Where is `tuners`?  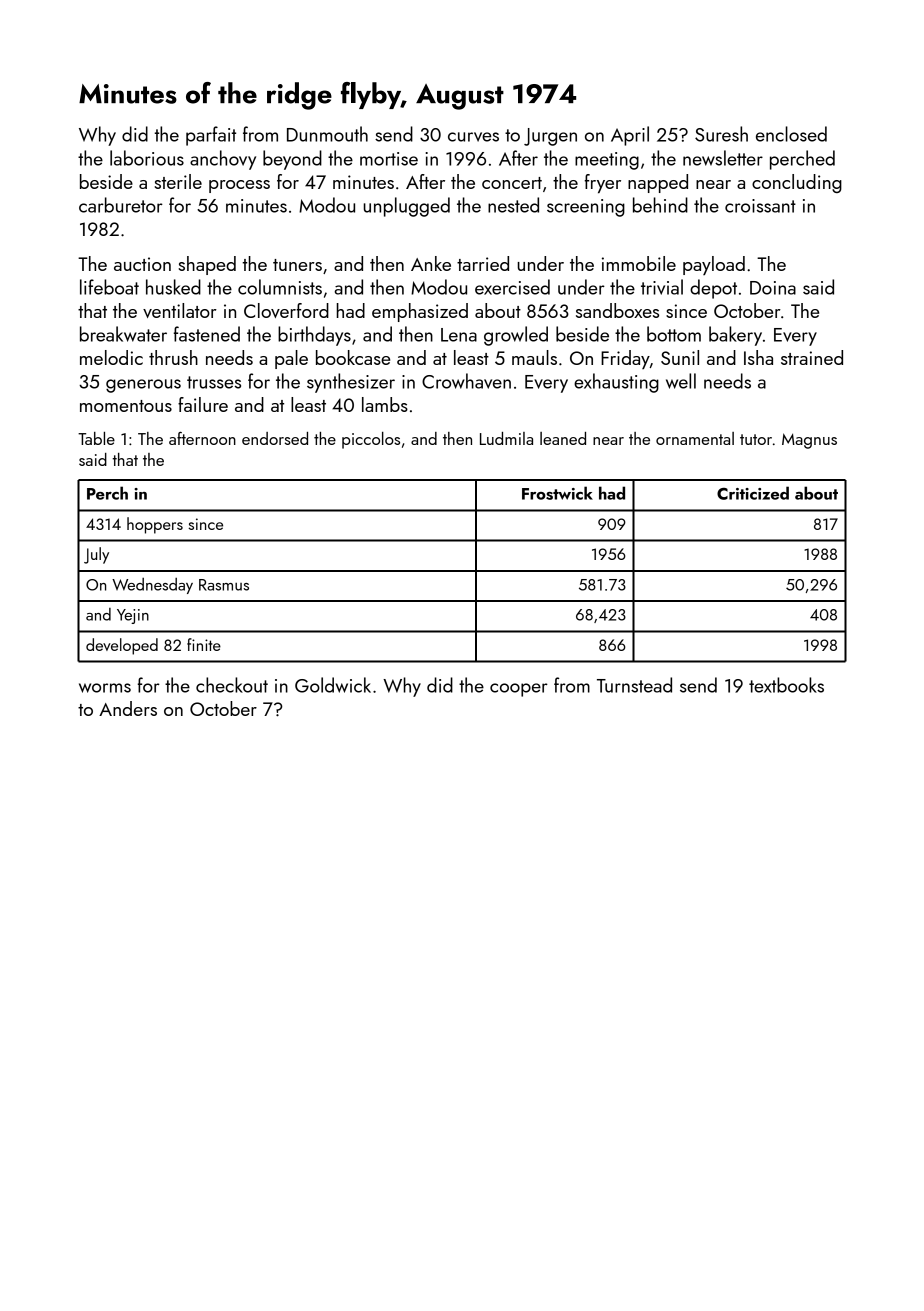 tuners is located at coordinates (297, 265).
